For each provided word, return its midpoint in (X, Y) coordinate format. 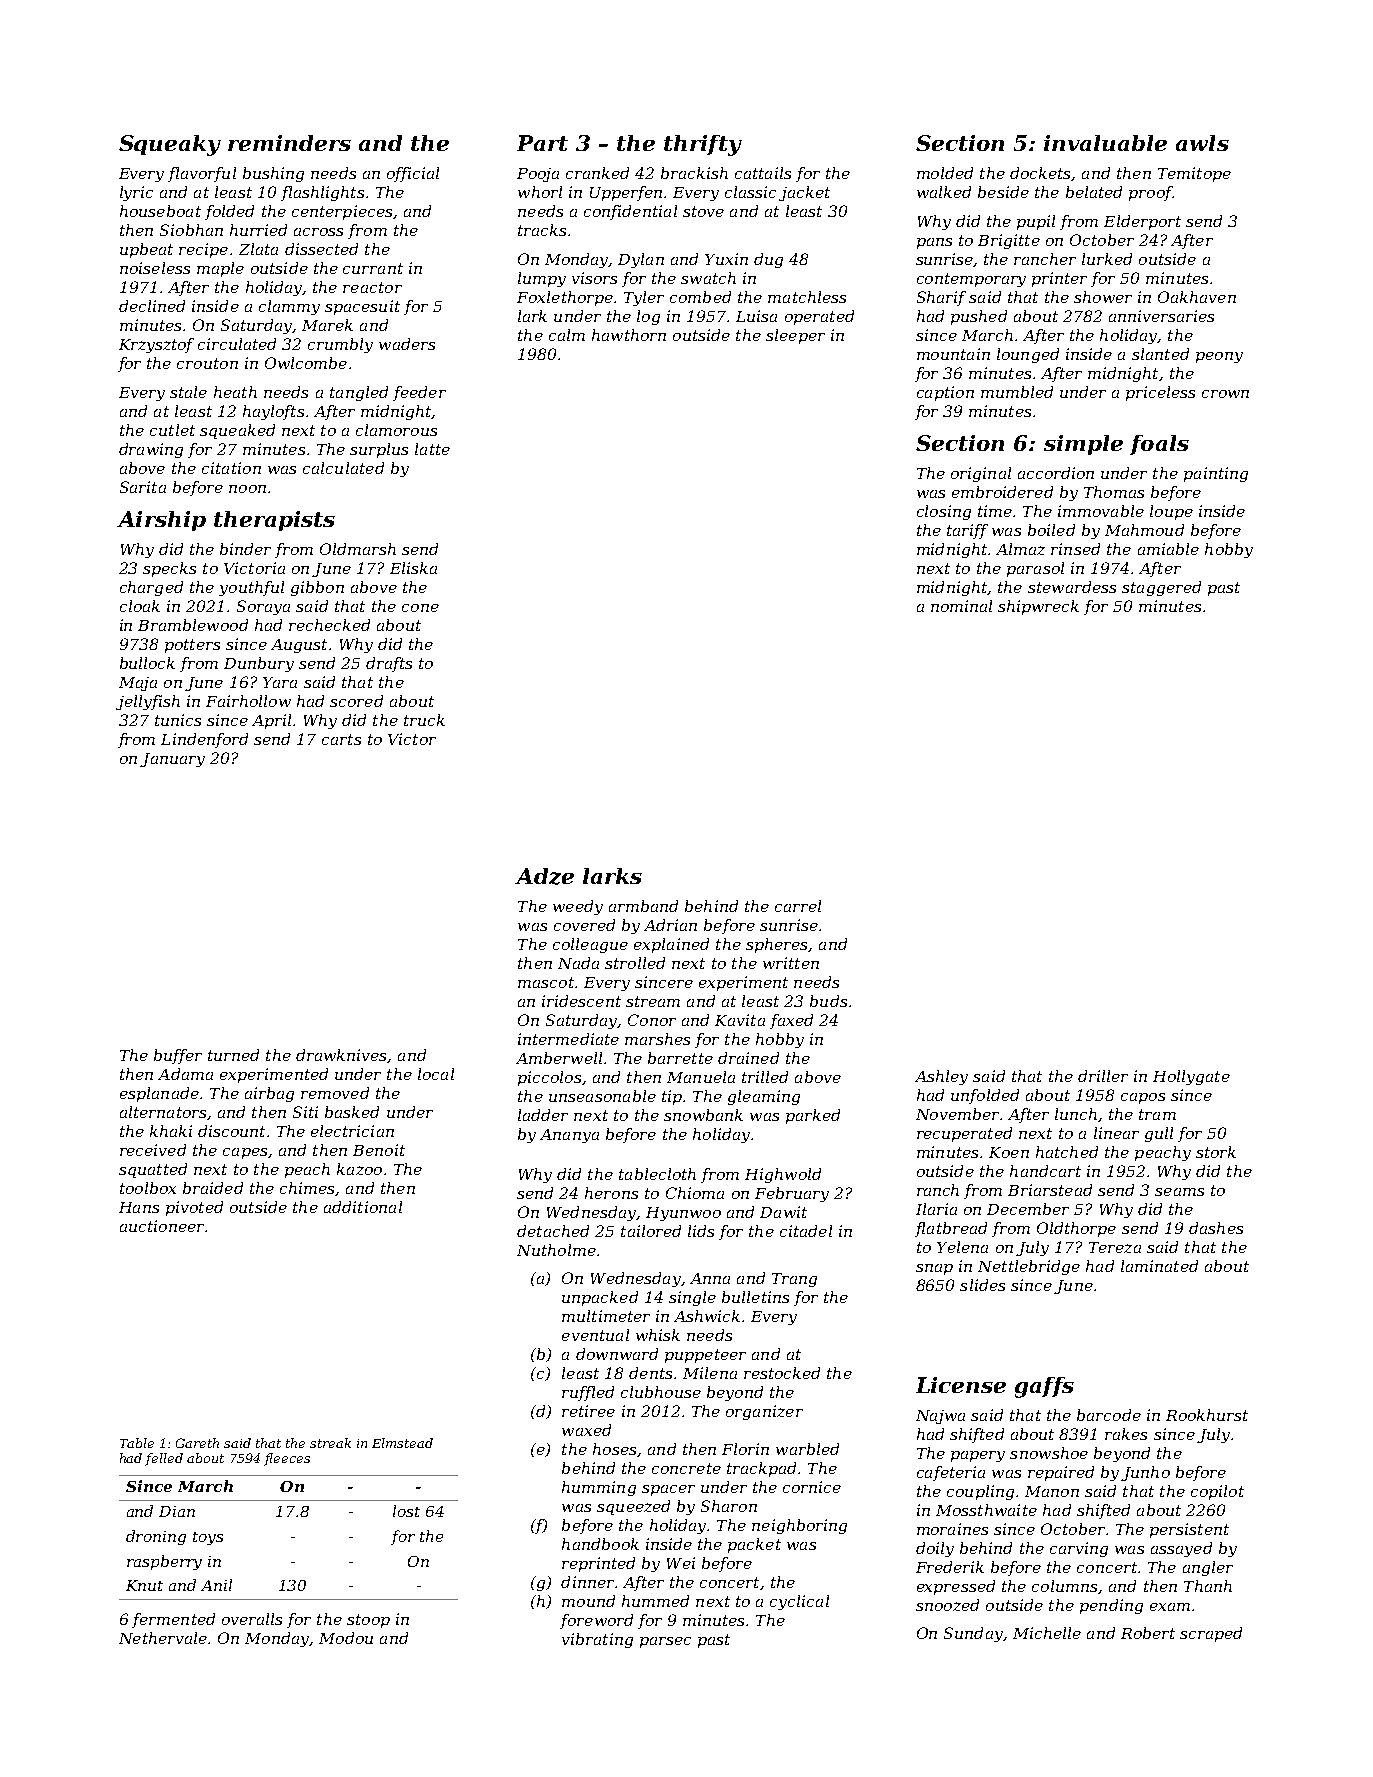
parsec (665, 1642)
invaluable (1105, 143)
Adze (544, 876)
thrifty (703, 145)
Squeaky (170, 145)
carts (341, 739)
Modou (346, 1638)
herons (611, 1193)
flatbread (951, 1229)
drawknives (341, 1055)
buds (828, 1001)
